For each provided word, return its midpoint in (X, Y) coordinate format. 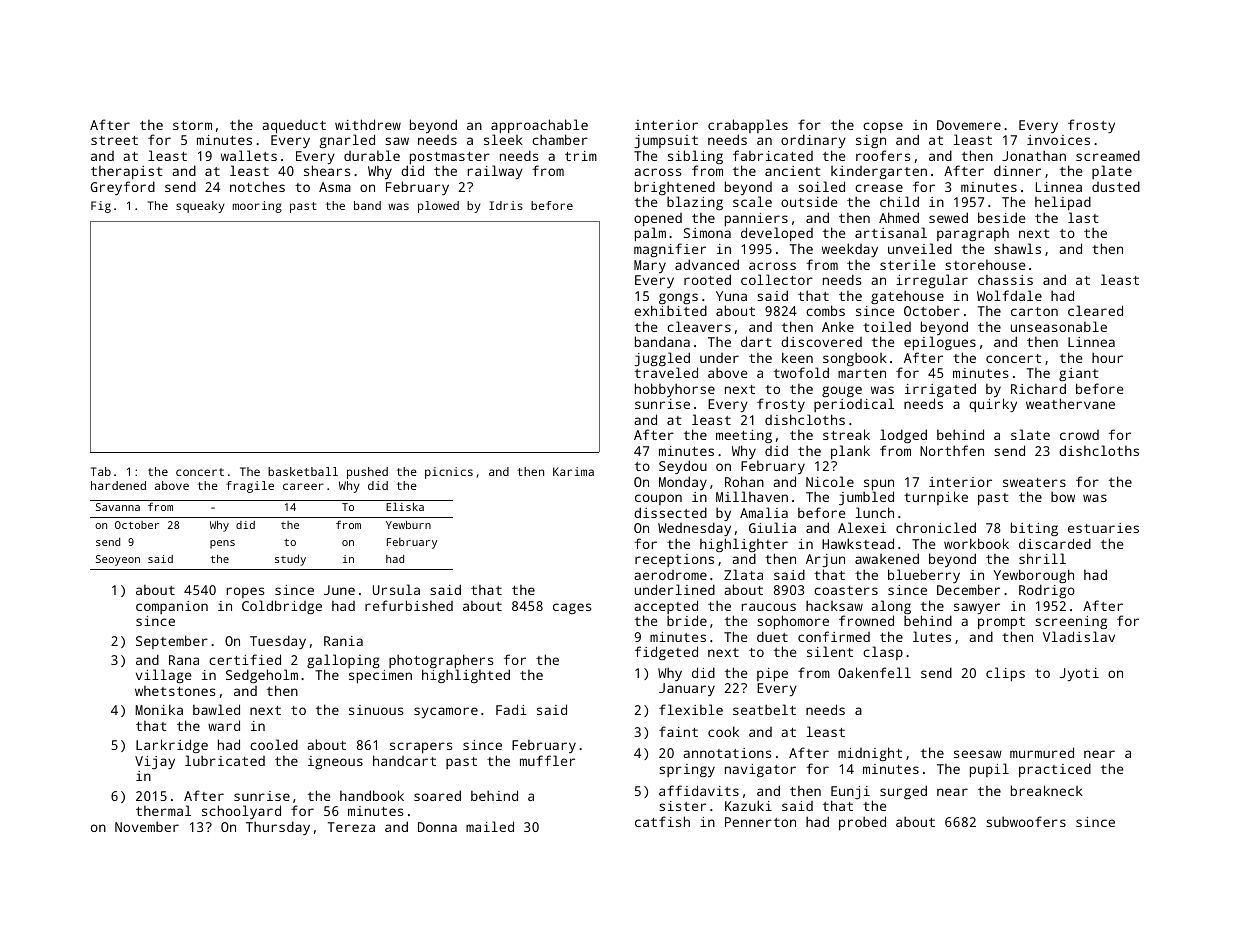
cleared (1095, 310)
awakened (887, 558)
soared (437, 795)
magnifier (670, 250)
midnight (870, 754)
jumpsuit (666, 141)
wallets (249, 155)
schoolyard (241, 812)
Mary (650, 266)
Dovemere (969, 125)
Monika (159, 709)
